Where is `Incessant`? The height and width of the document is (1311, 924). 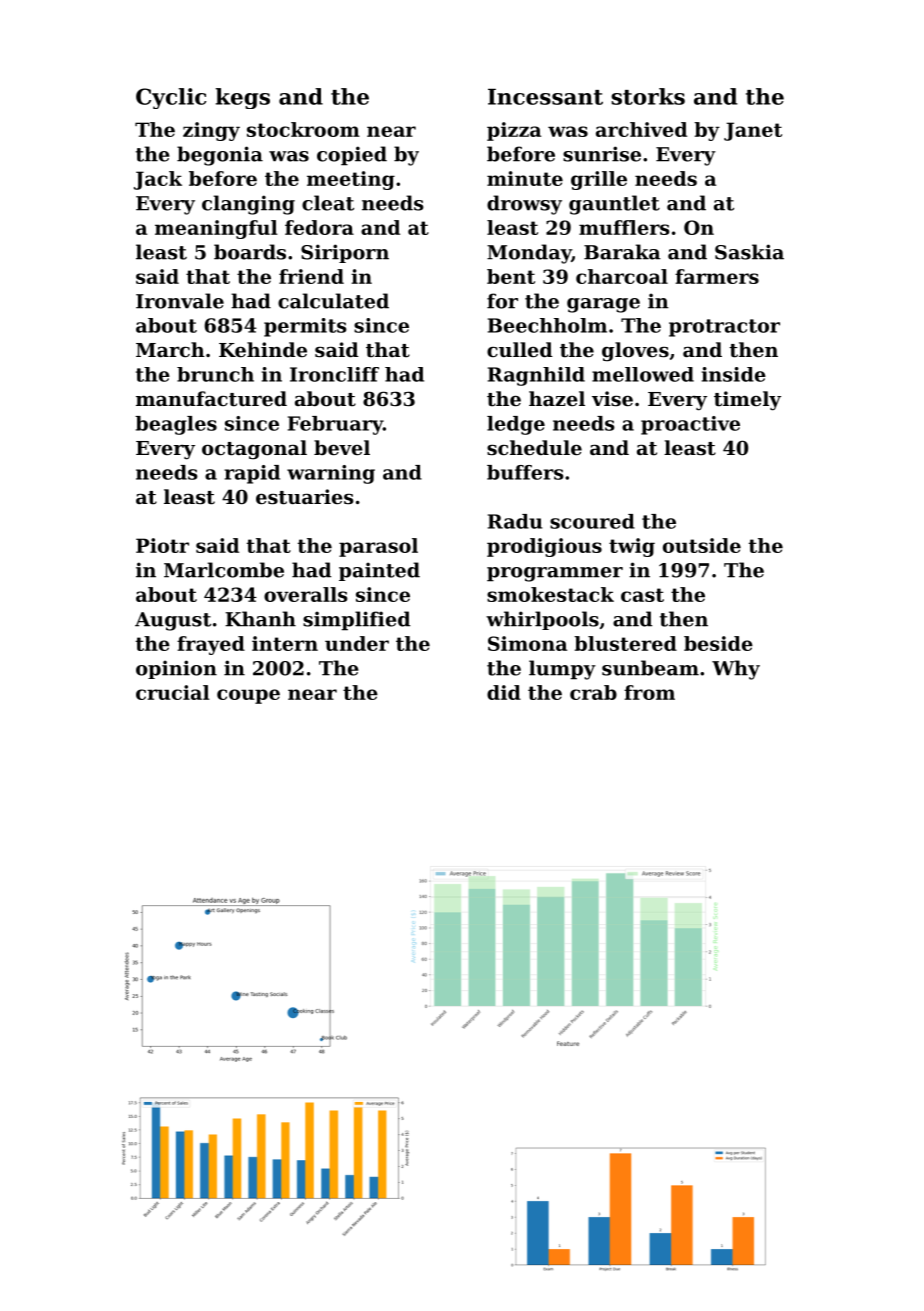 Incessant is located at coordinates (545, 97).
